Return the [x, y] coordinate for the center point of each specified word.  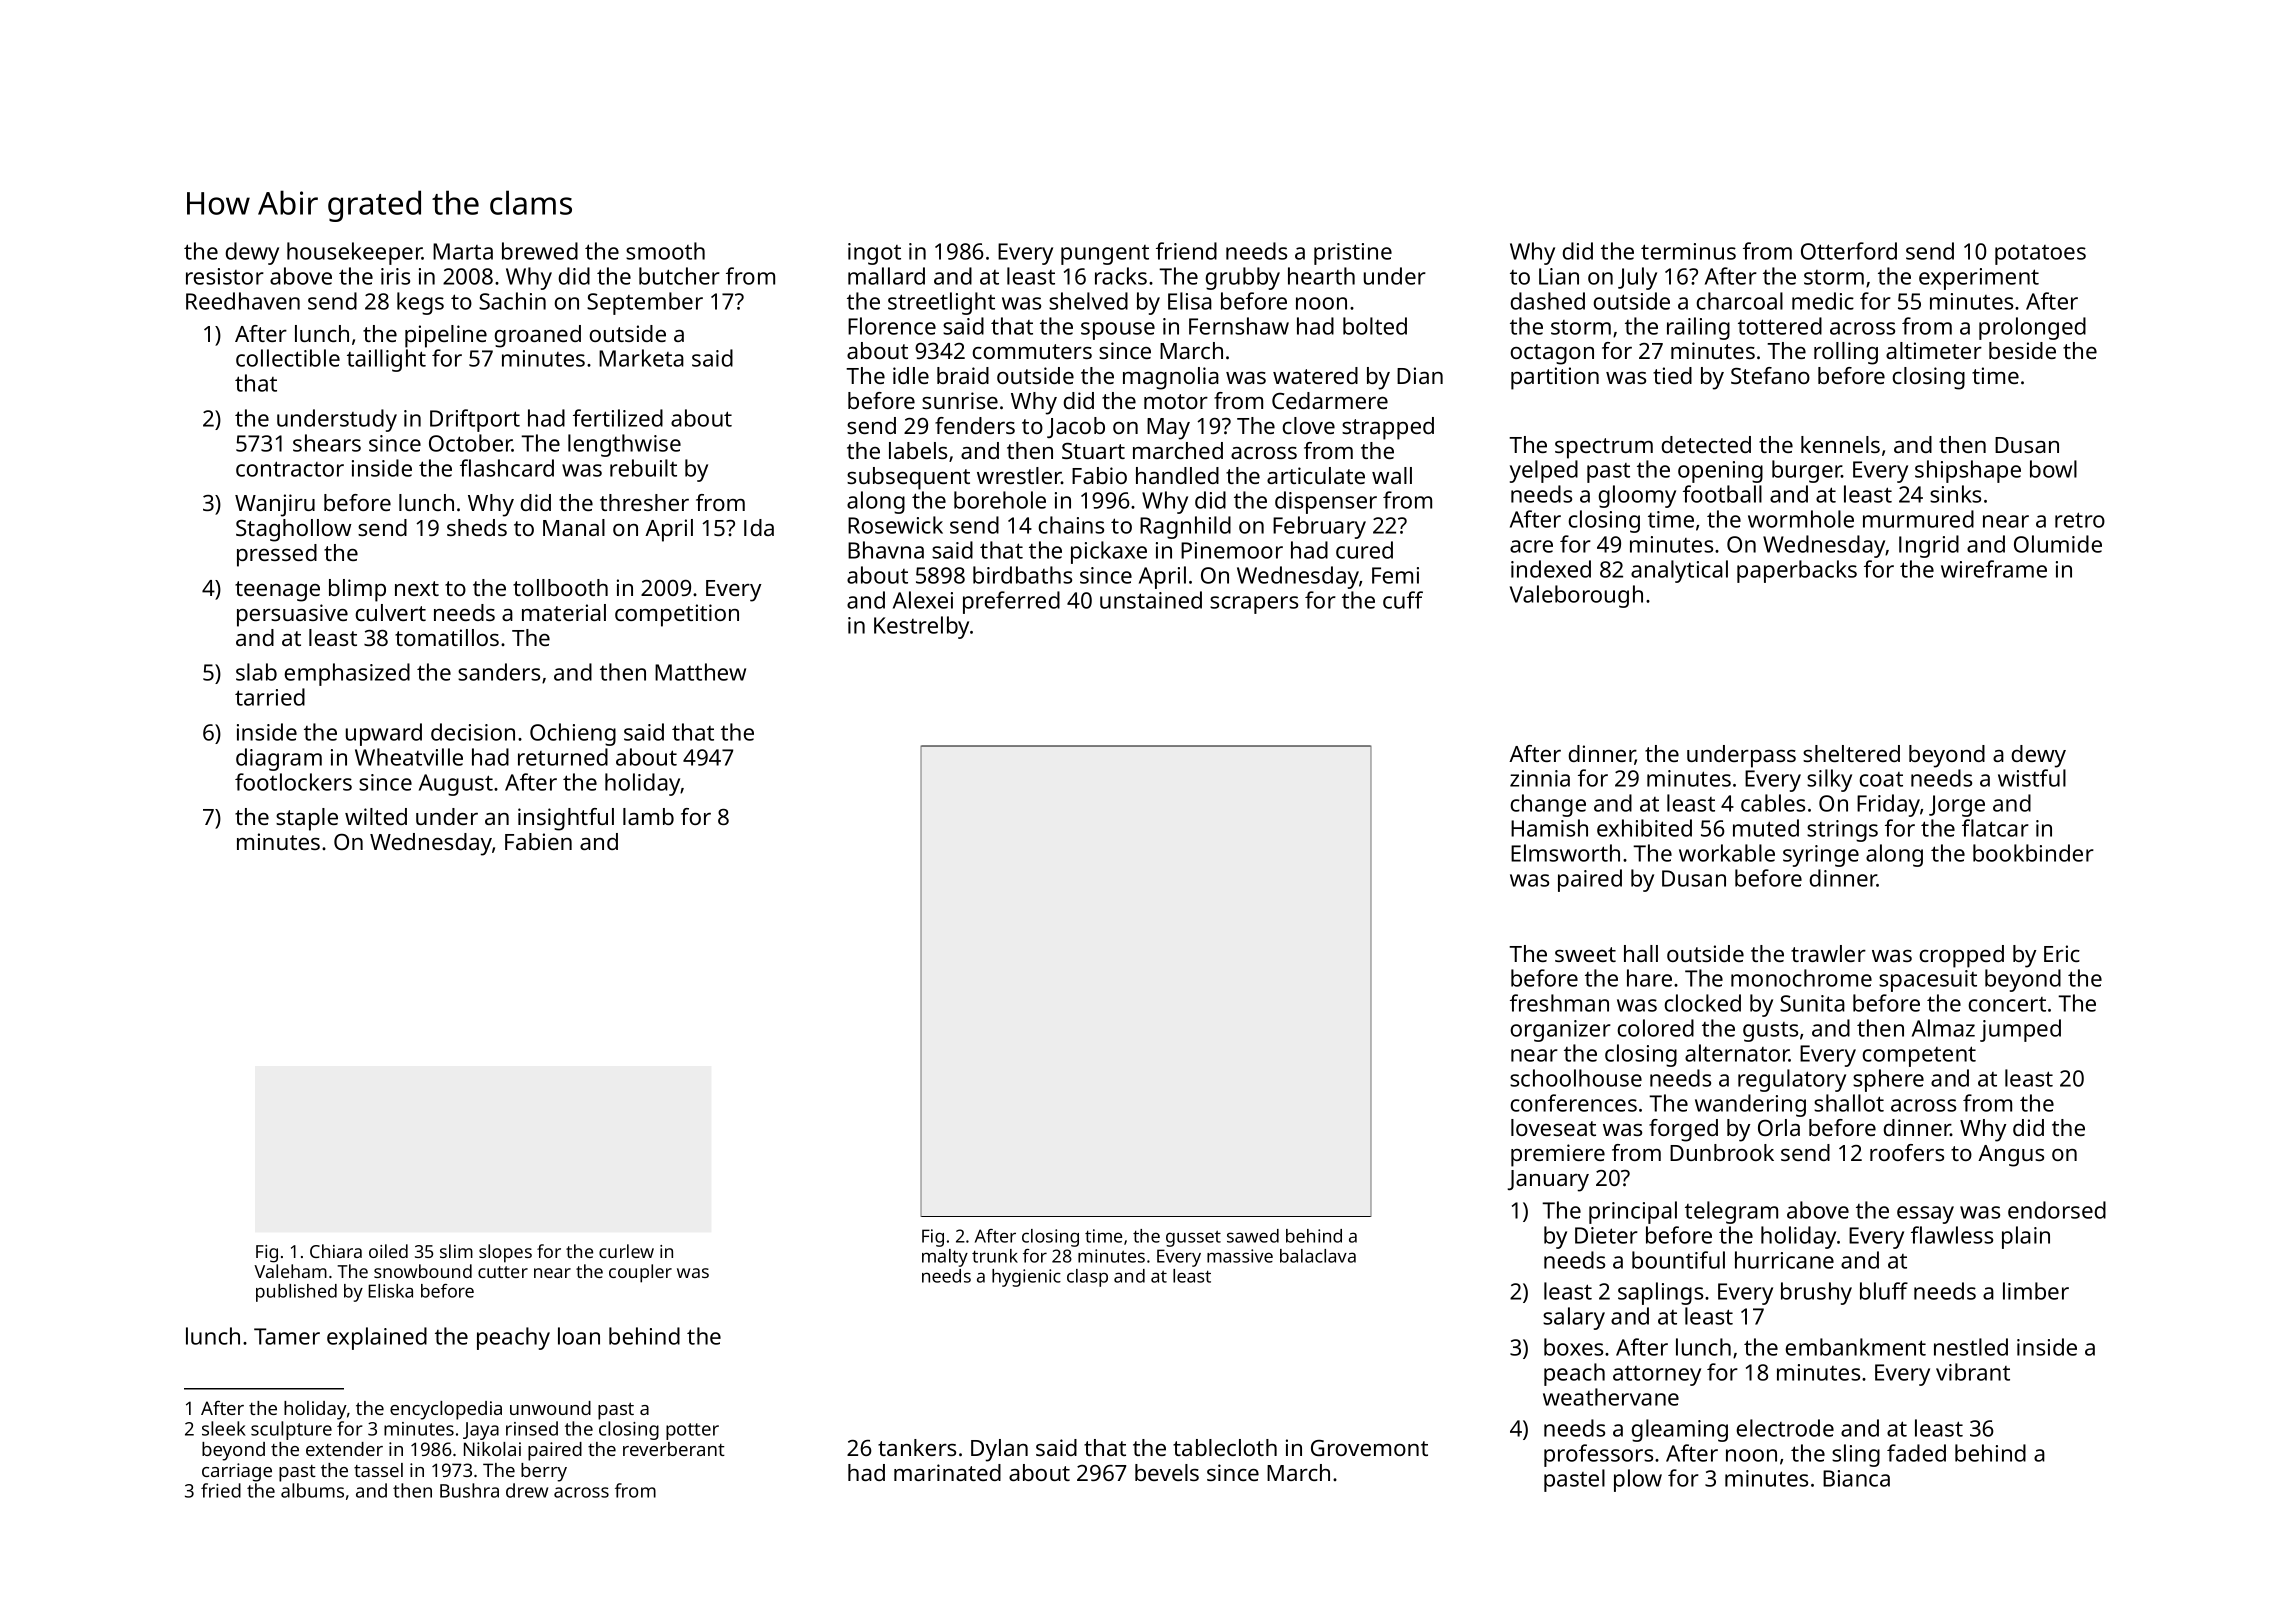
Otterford [1849, 251]
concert [2007, 1004]
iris [395, 276]
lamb [648, 816]
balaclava [1318, 1256]
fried [221, 1490]
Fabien [538, 841]
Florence [892, 326]
